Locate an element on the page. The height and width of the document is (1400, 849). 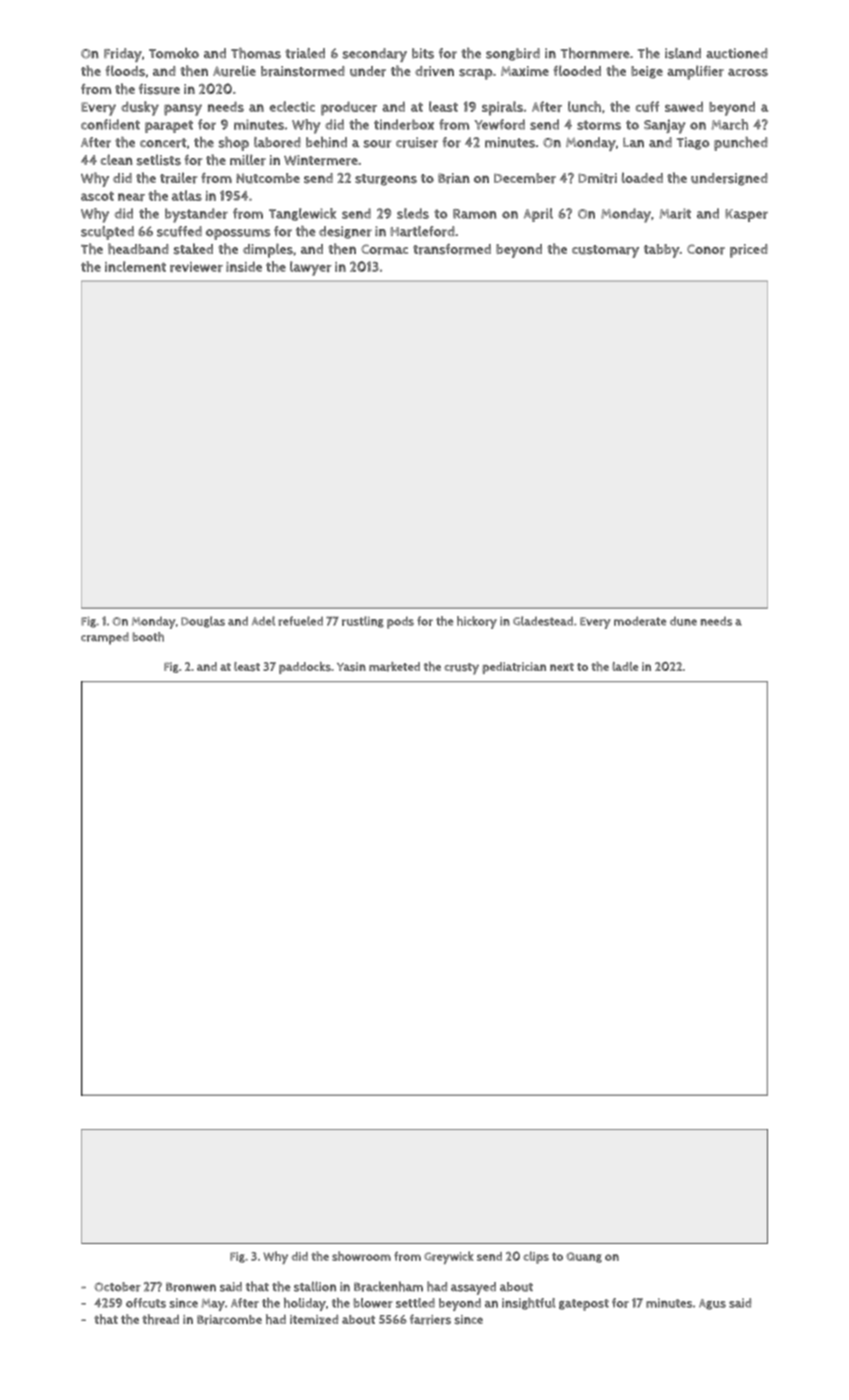
moderate is located at coordinates (640, 621).
